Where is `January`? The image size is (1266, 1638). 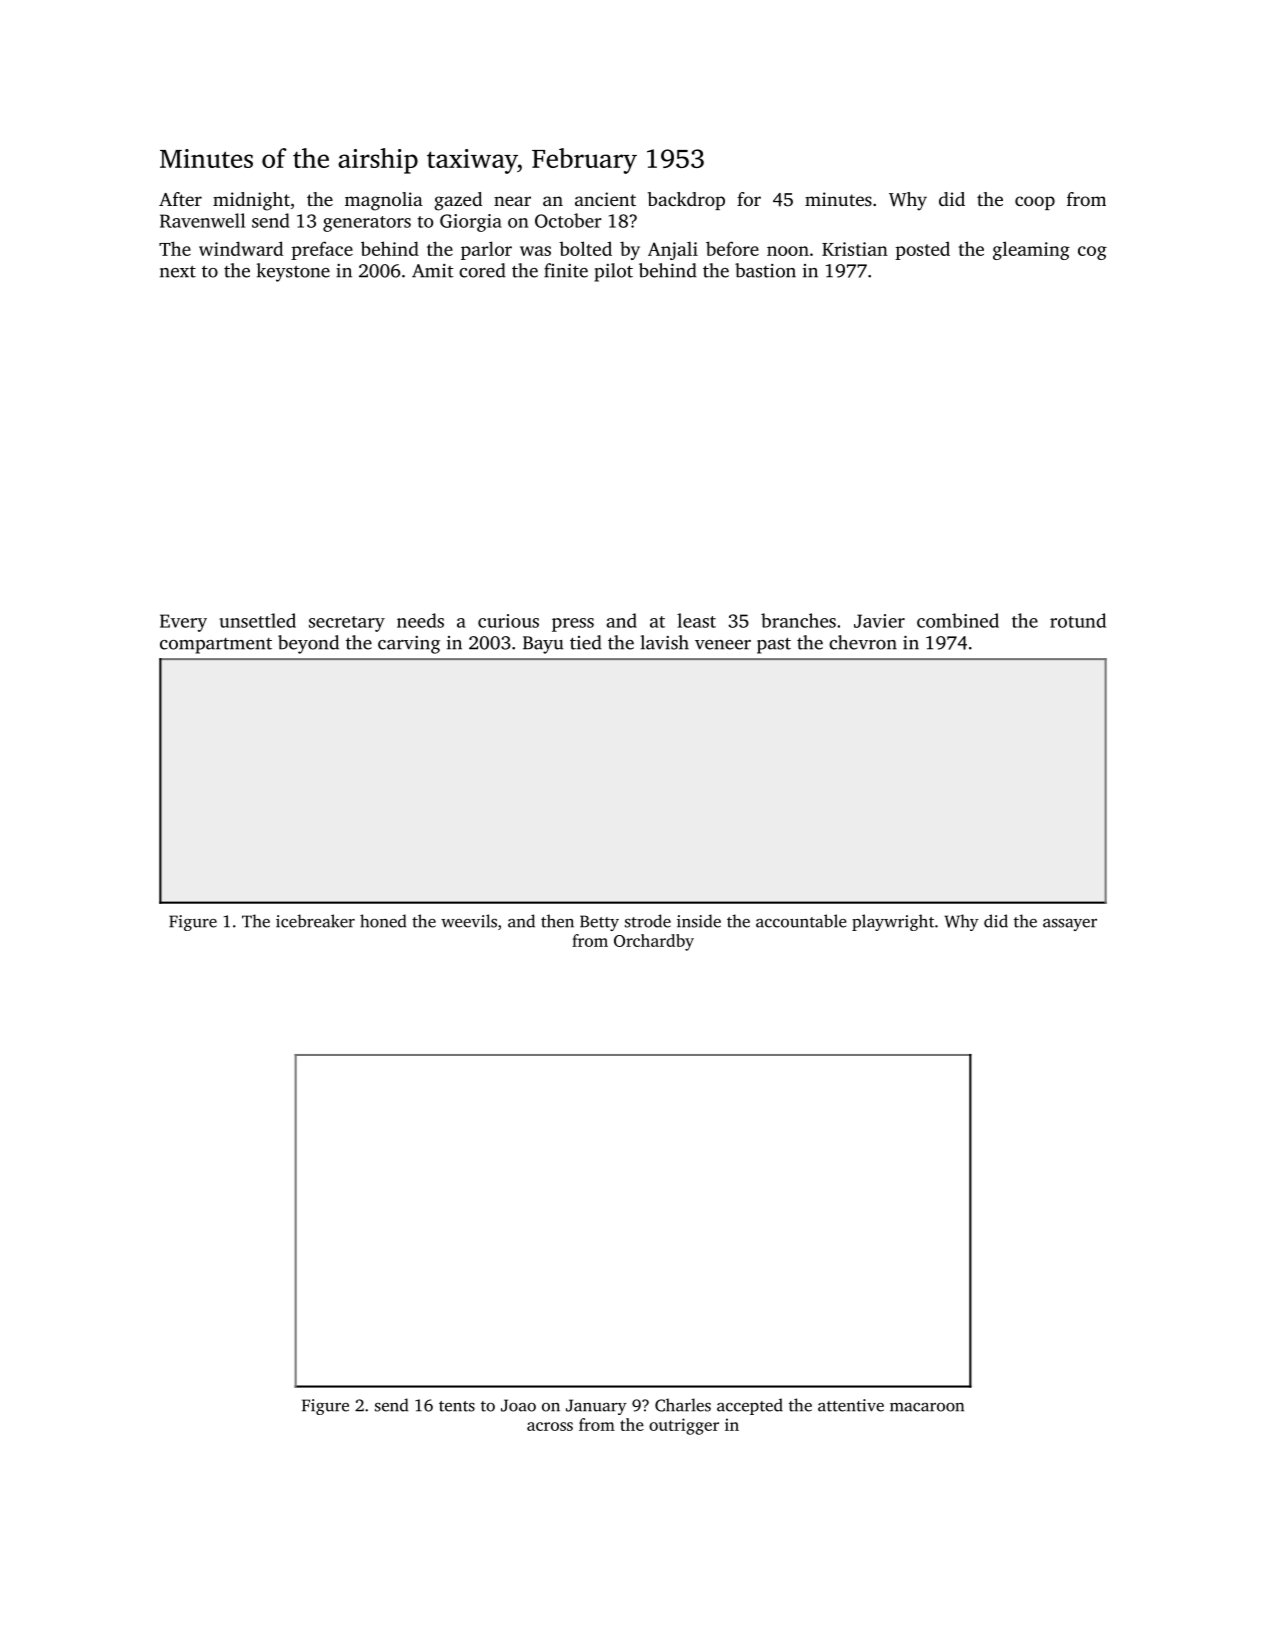 January is located at coordinates (596, 1407).
